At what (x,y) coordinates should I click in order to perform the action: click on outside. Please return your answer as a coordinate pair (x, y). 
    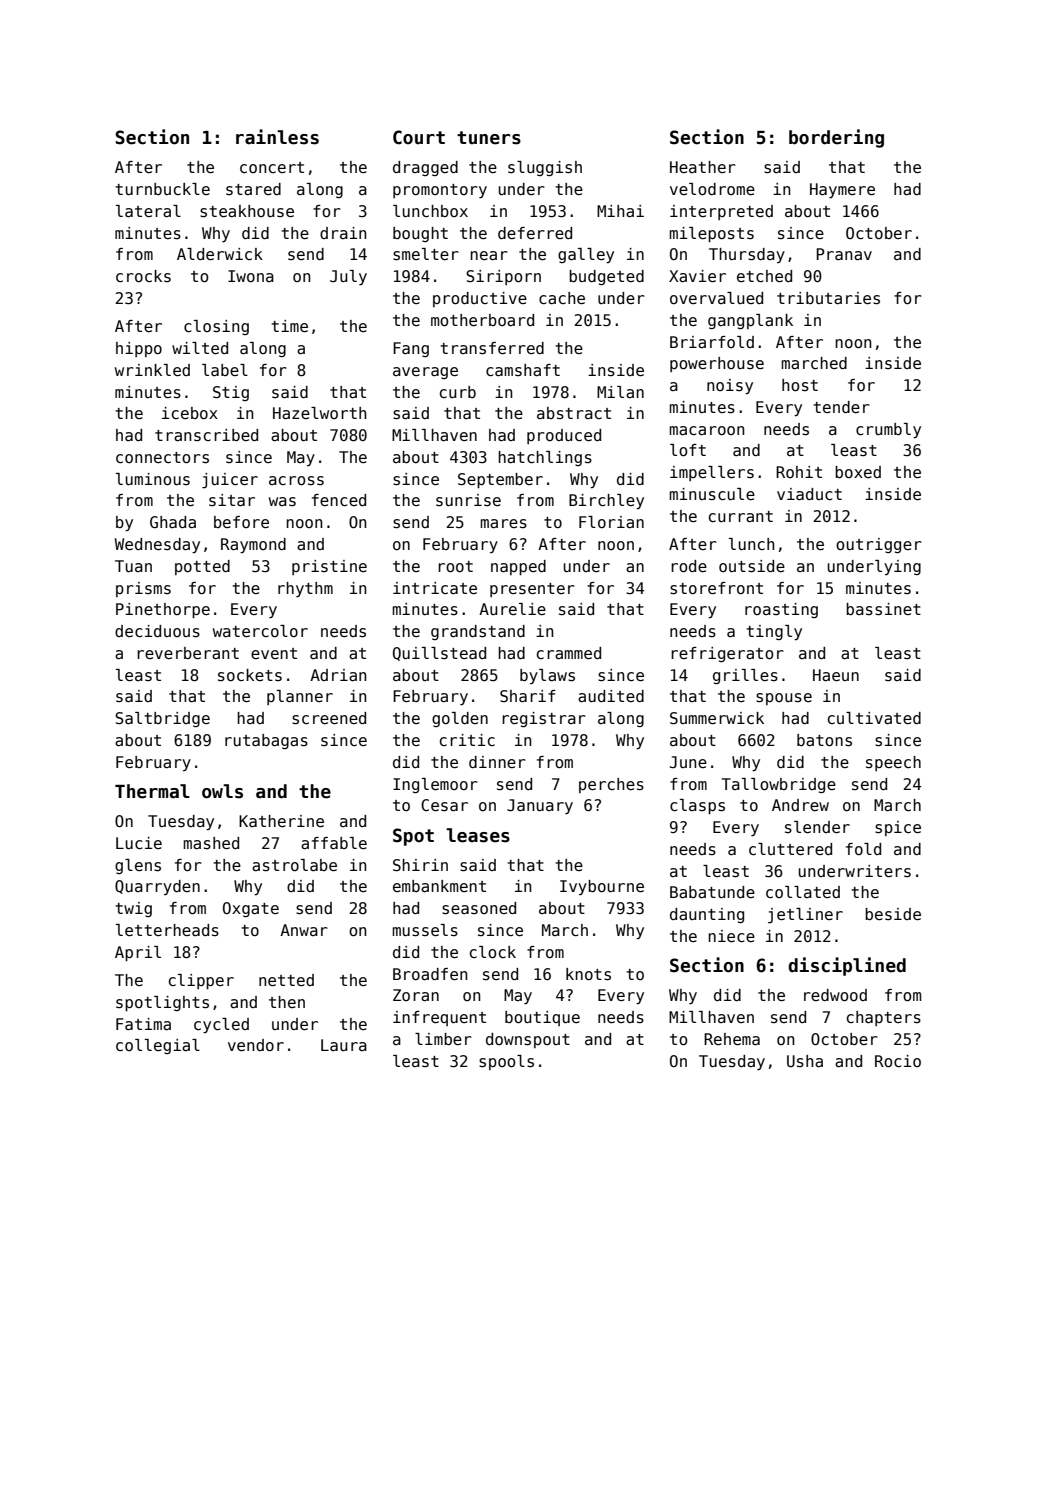
    Looking at the image, I should click on (752, 566).
